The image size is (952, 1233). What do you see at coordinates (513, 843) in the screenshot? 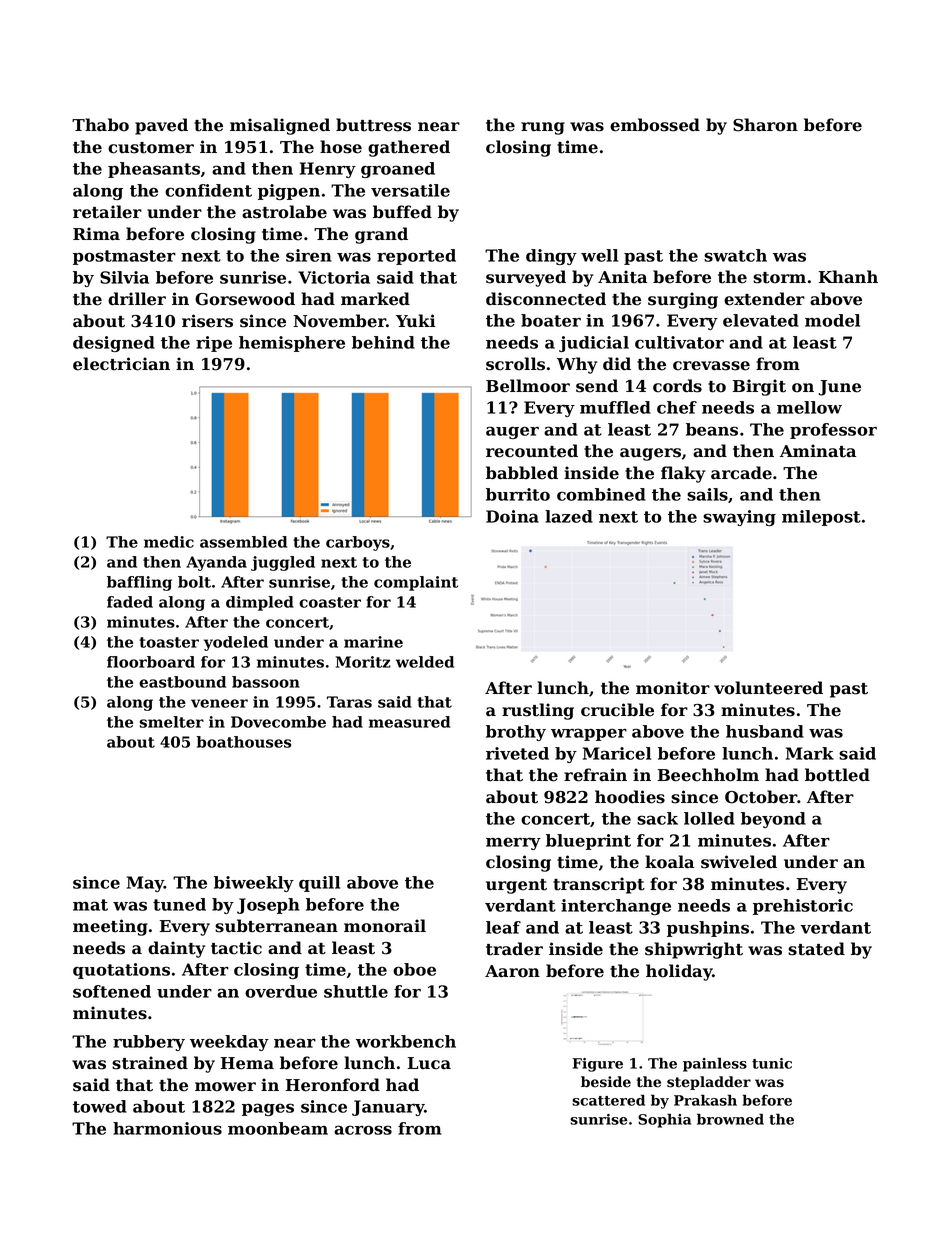
I see `merry` at bounding box center [513, 843].
